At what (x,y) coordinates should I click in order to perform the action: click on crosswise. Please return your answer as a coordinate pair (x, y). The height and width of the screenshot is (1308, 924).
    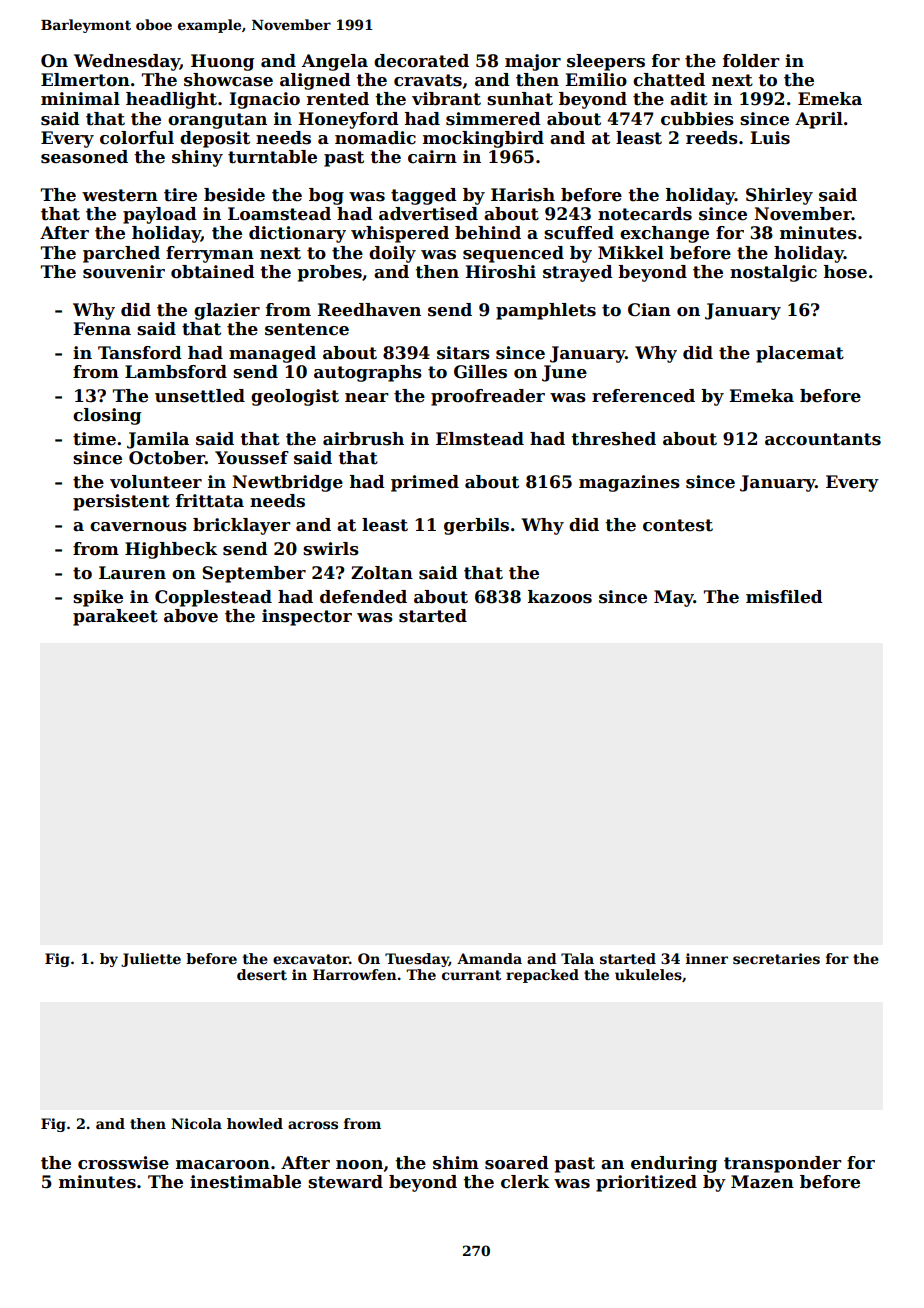
    Looking at the image, I should click on (123, 1163).
